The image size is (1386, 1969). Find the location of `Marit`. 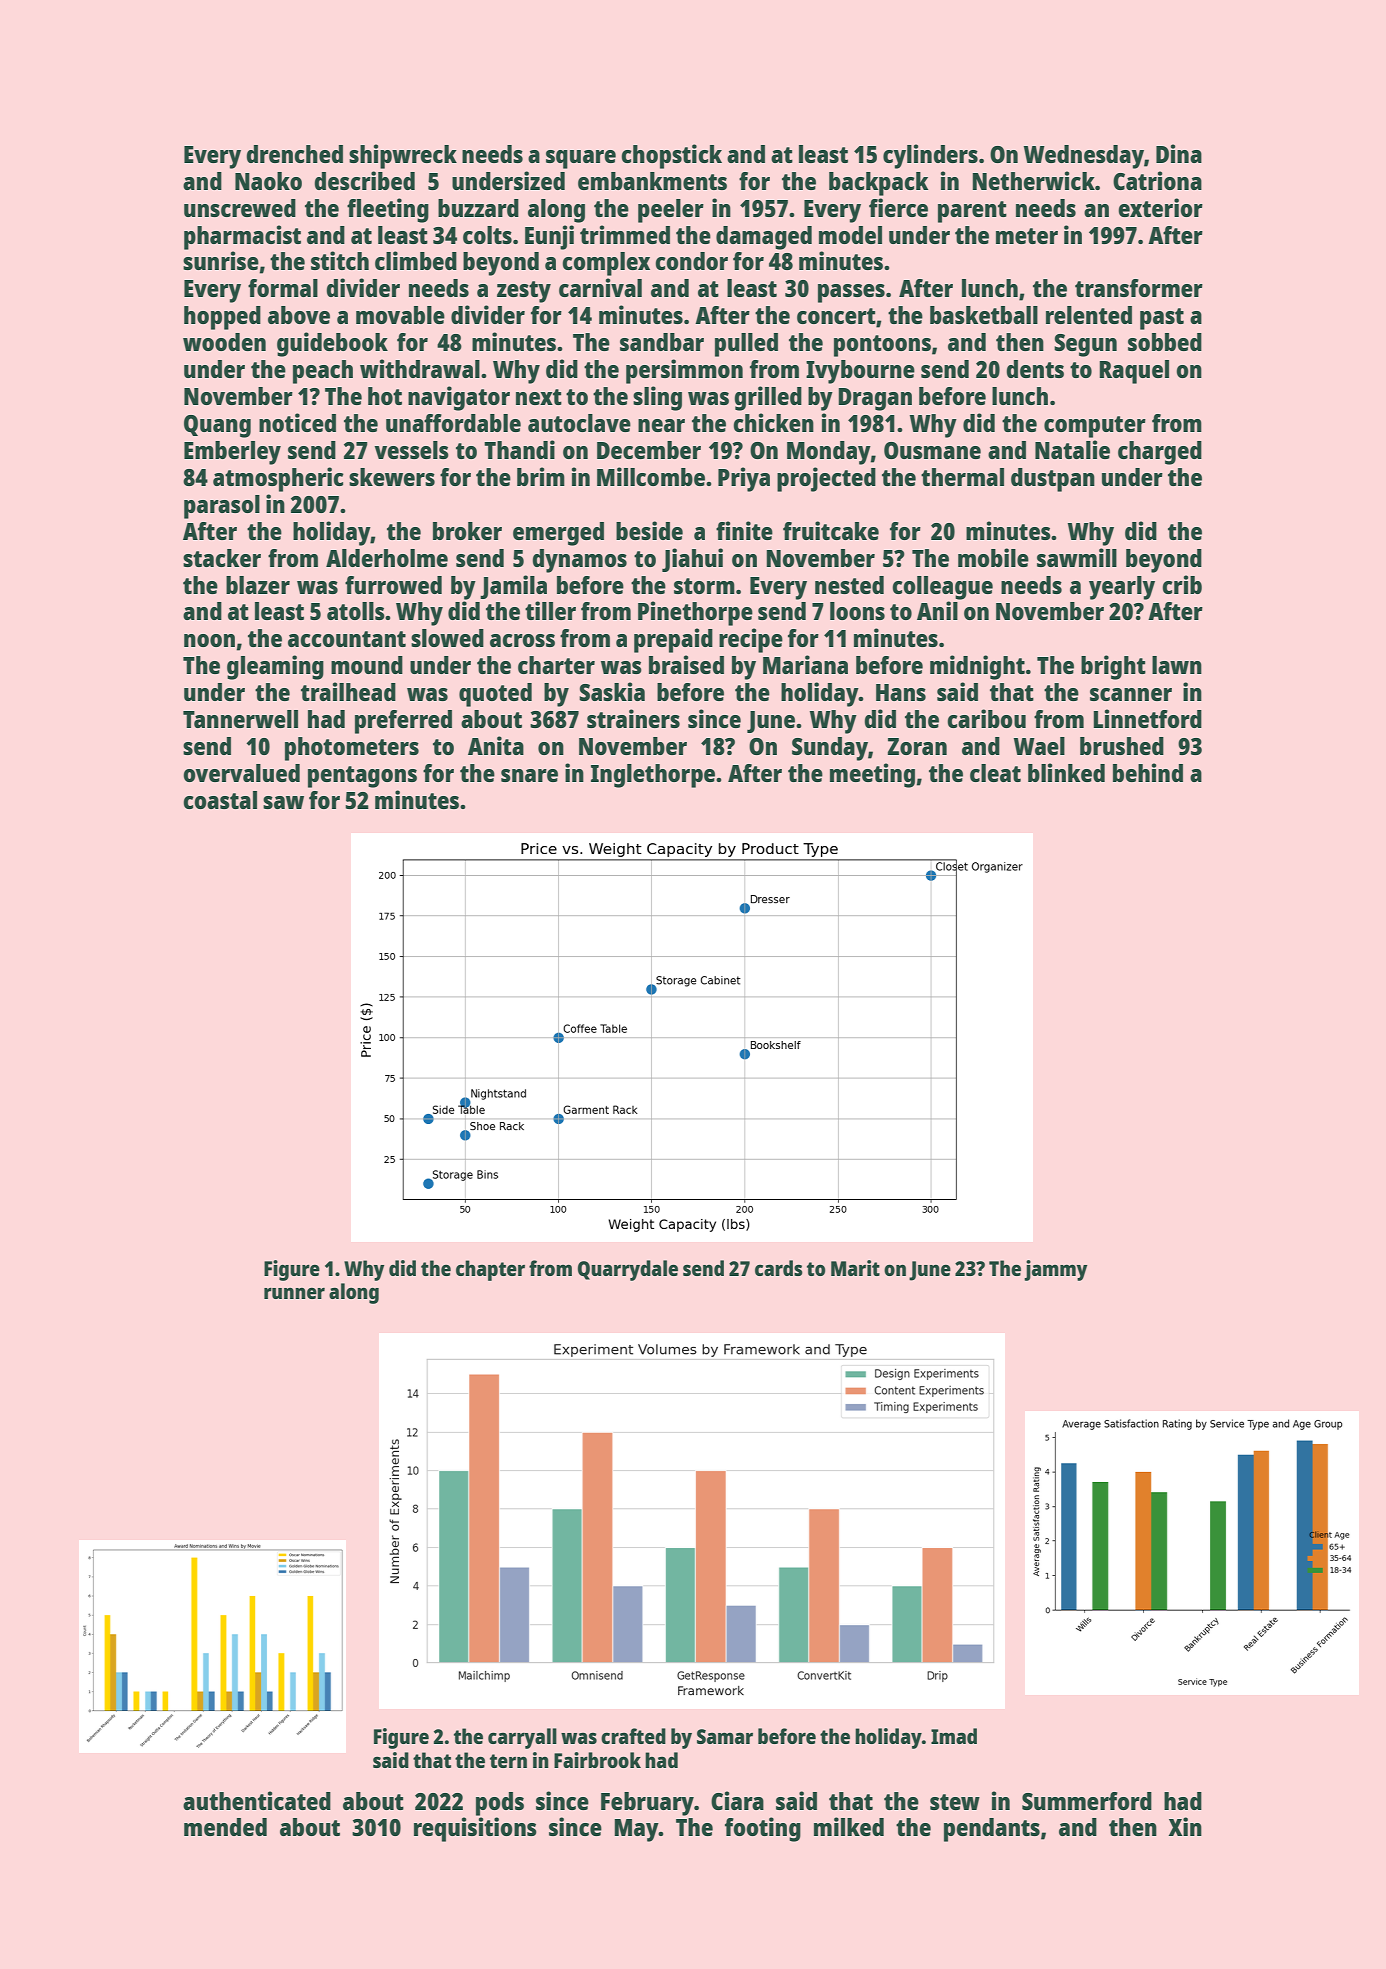

Marit is located at coordinates (855, 1268).
